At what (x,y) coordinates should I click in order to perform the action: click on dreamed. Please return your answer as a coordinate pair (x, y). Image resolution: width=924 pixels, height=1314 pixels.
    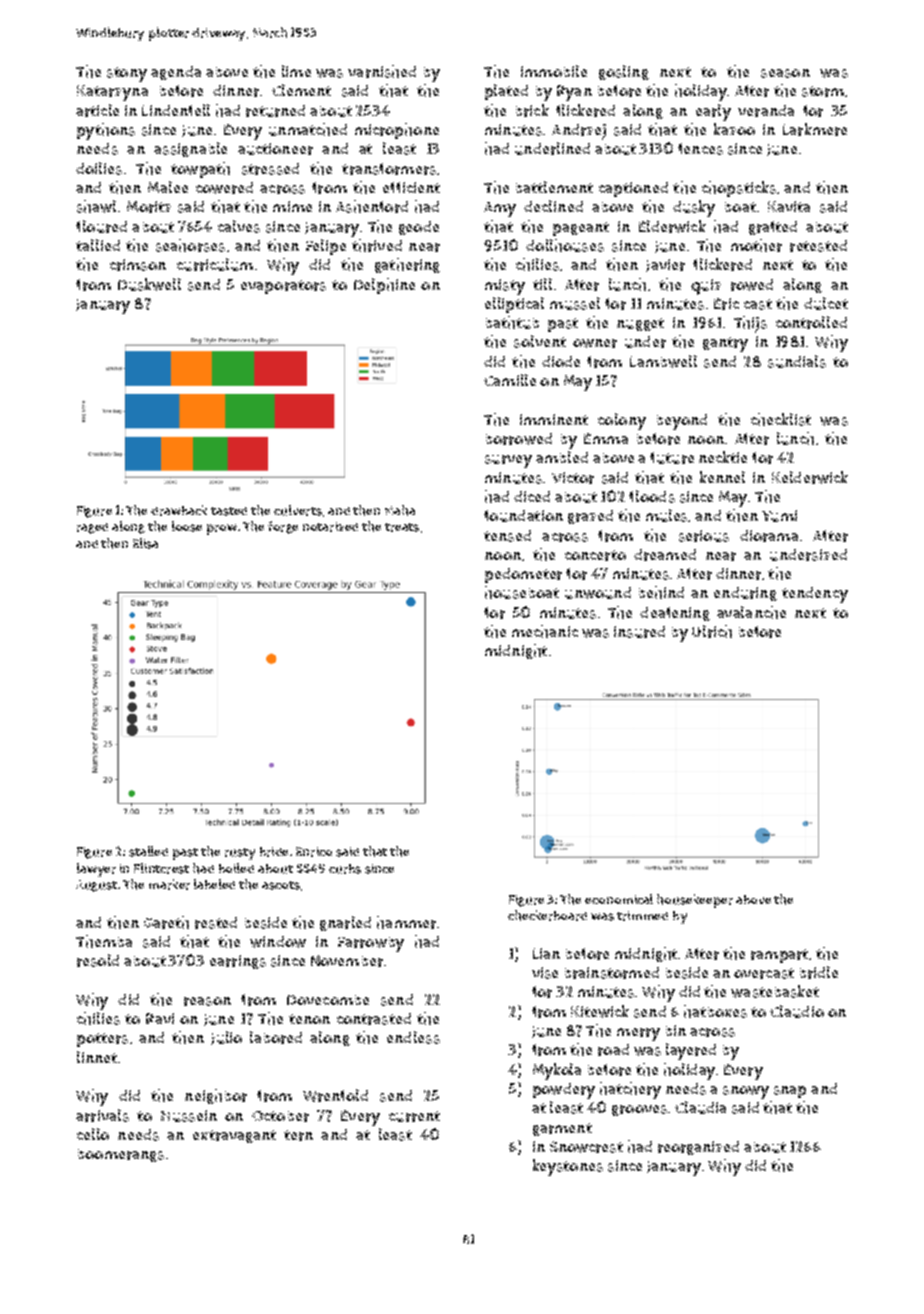
    Looking at the image, I should click on (665, 555).
